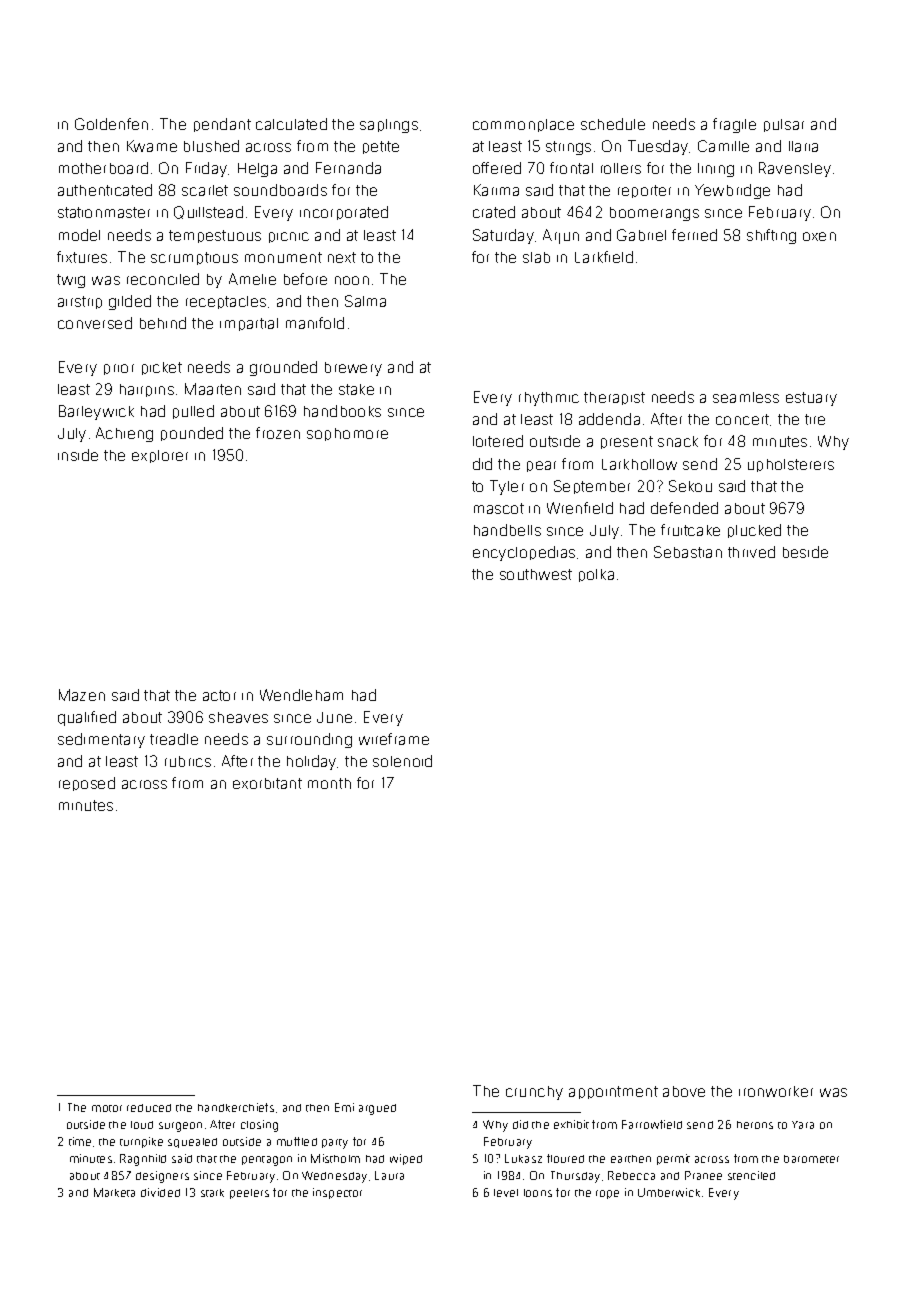  Describe the element at coordinates (267, 783) in the screenshot. I see `exorbitant` at that location.
